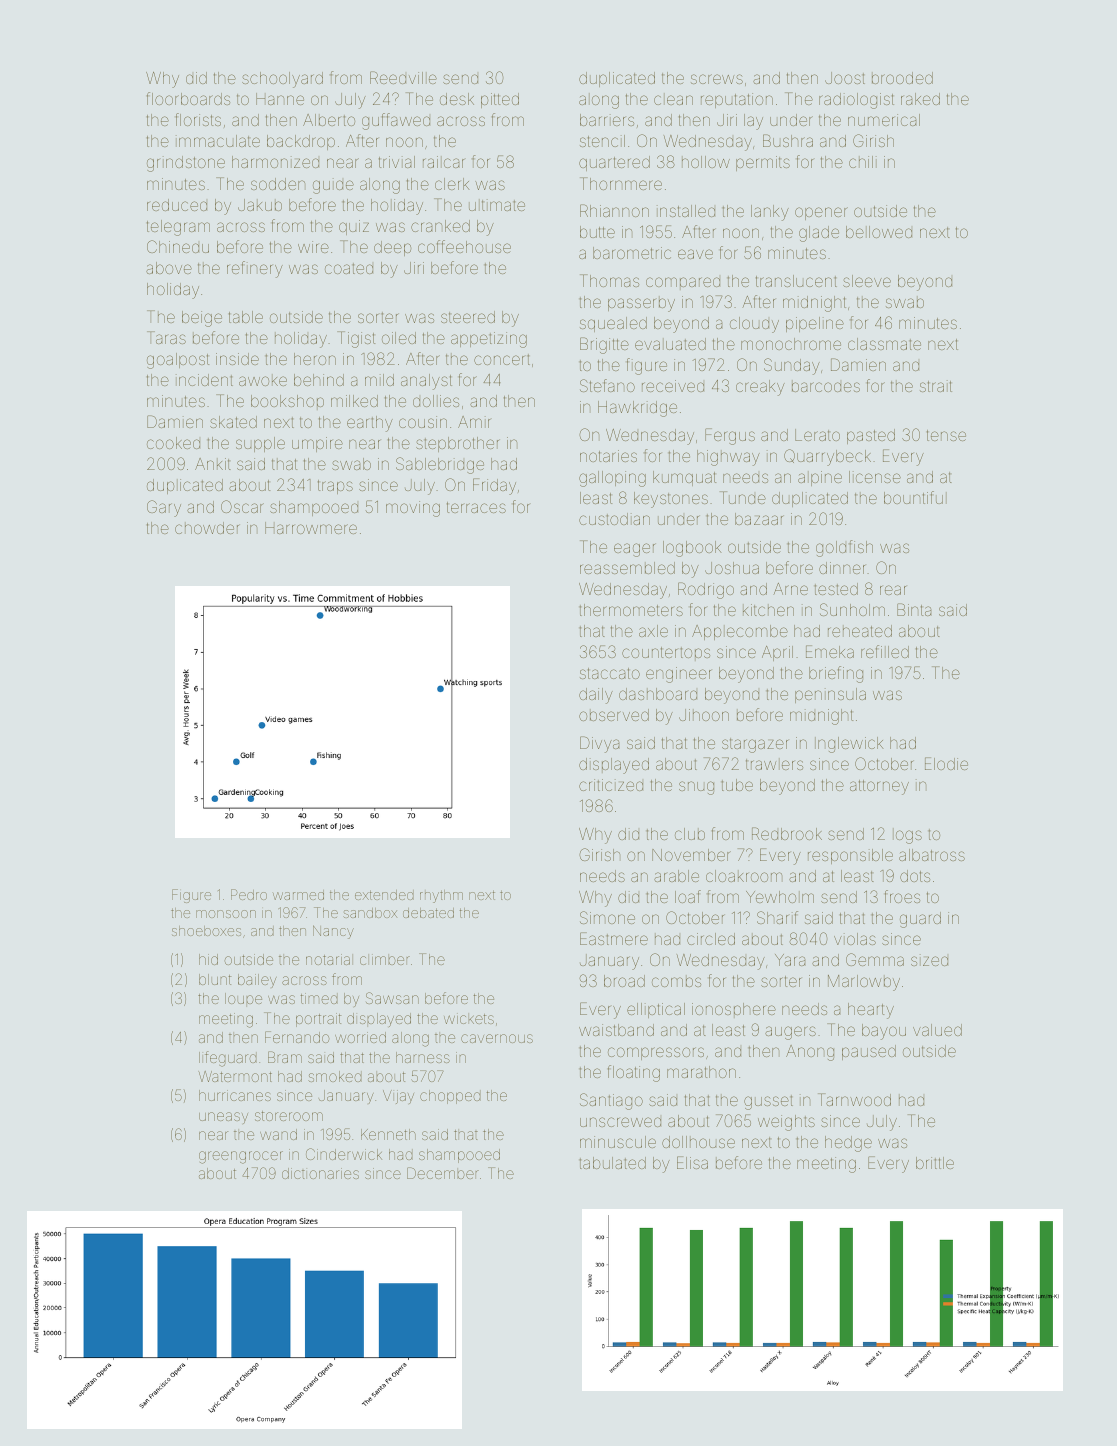 This screenshot has width=1117, height=1446. I want to click on terraces, so click(476, 507).
